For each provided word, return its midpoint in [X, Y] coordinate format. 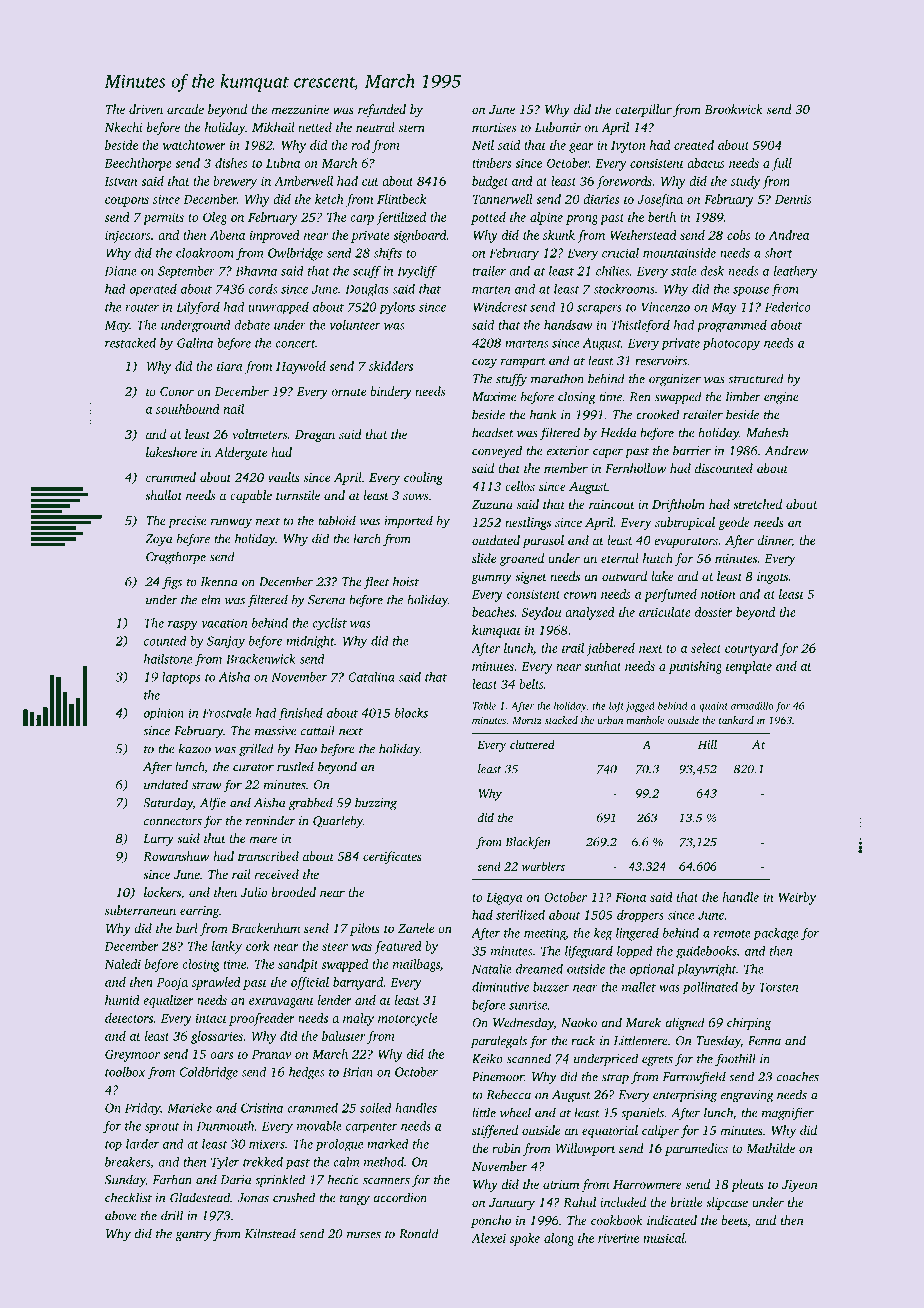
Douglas [367, 290]
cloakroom [205, 253]
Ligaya [504, 898]
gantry [193, 1236]
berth [662, 217]
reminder [270, 820]
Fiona [630, 897]
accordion [400, 1197]
